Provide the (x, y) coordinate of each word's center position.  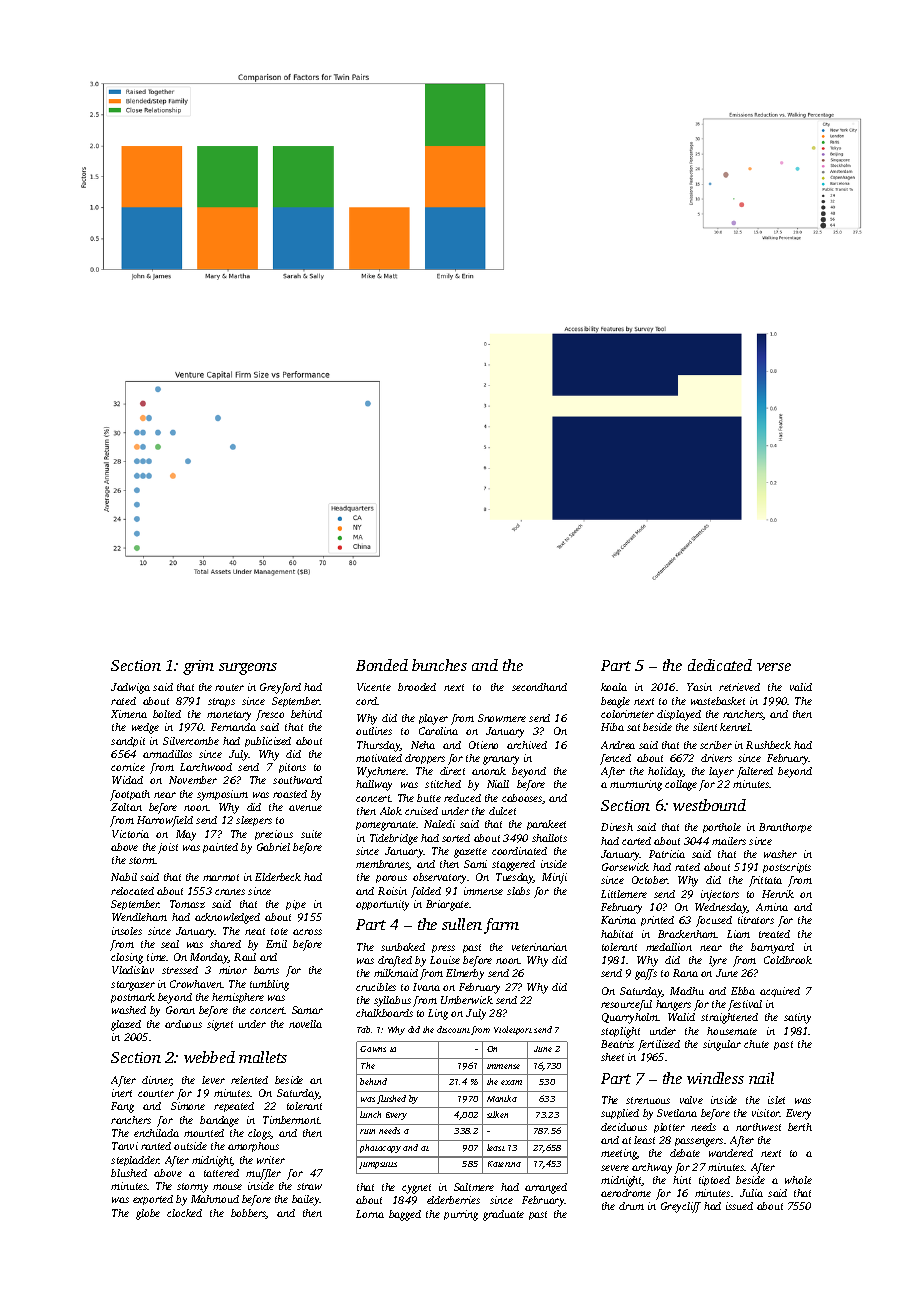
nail (761, 1078)
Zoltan (126, 807)
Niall (498, 784)
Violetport (513, 1030)
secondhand (539, 687)
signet (220, 1025)
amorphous (253, 1147)
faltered (755, 772)
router (229, 687)
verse (774, 667)
